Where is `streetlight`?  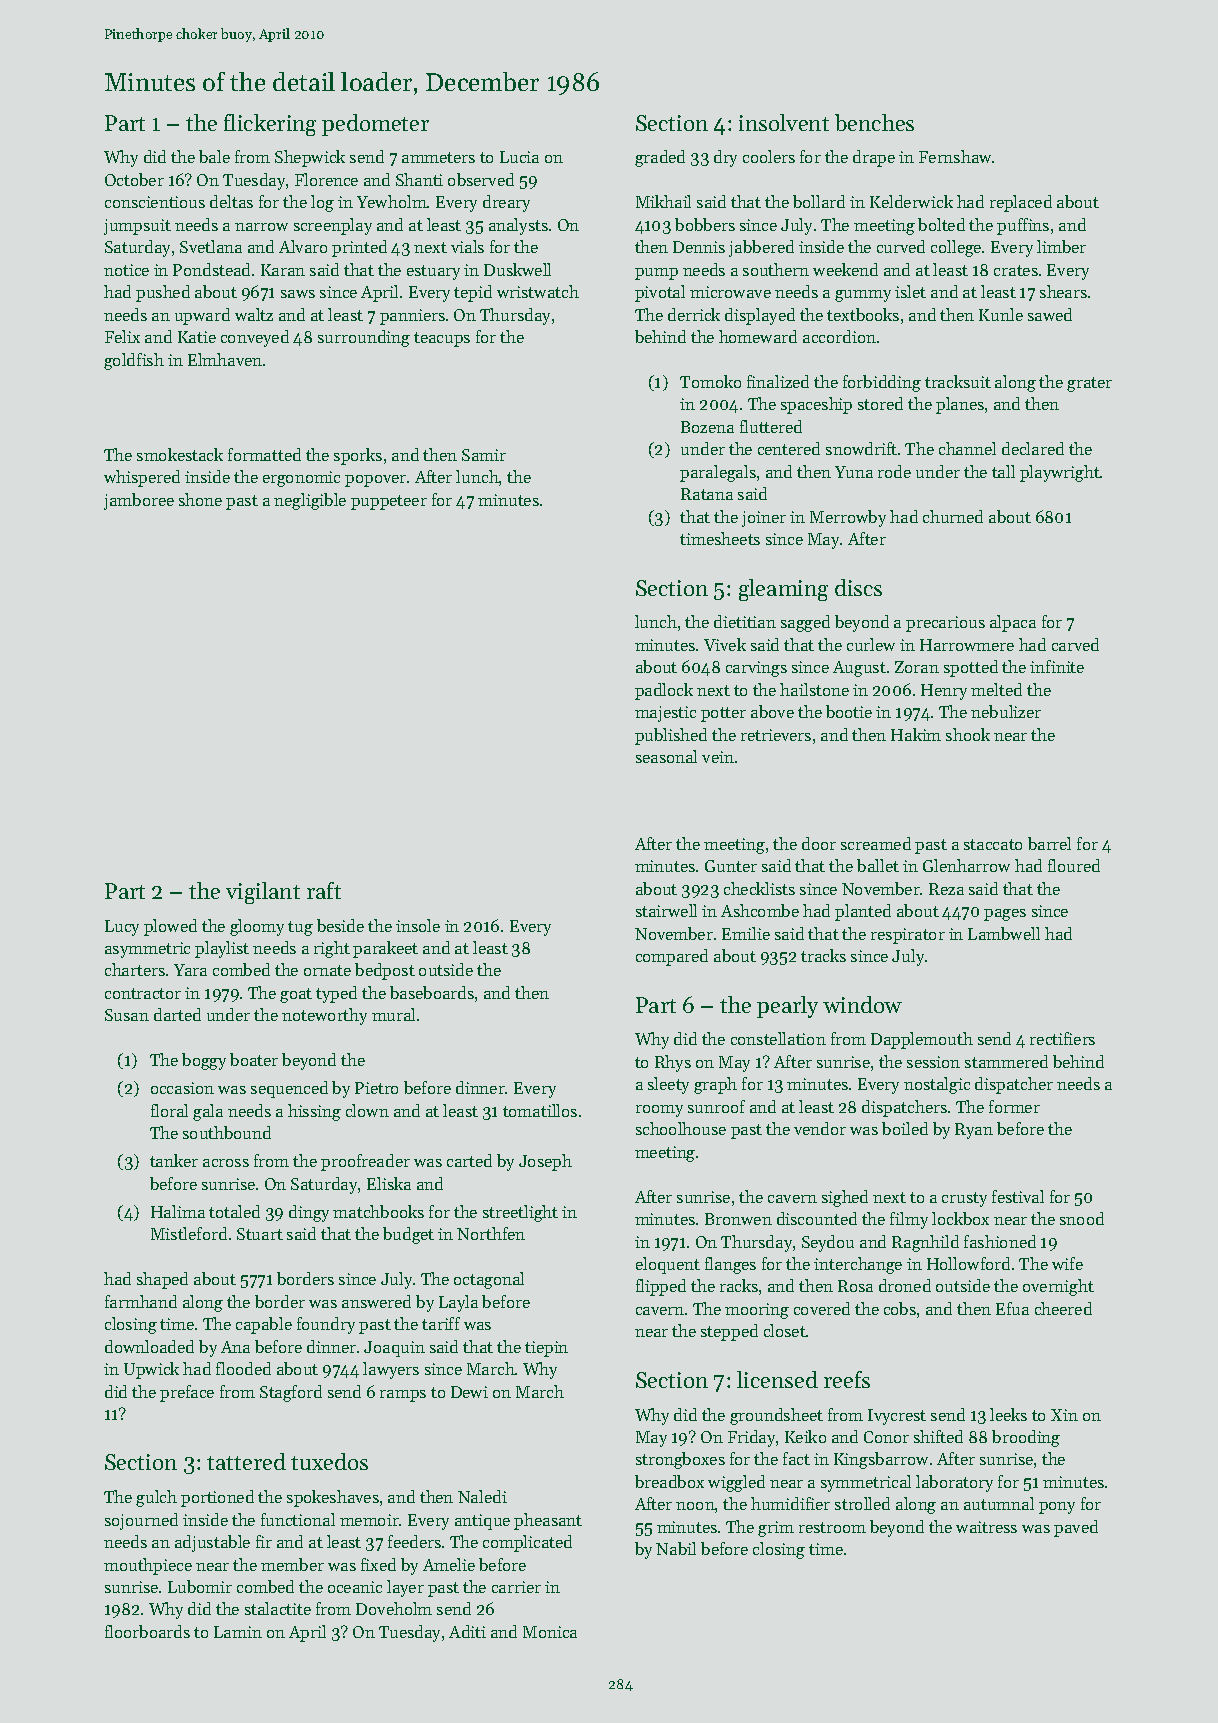
streetlight is located at coordinates (520, 1213).
